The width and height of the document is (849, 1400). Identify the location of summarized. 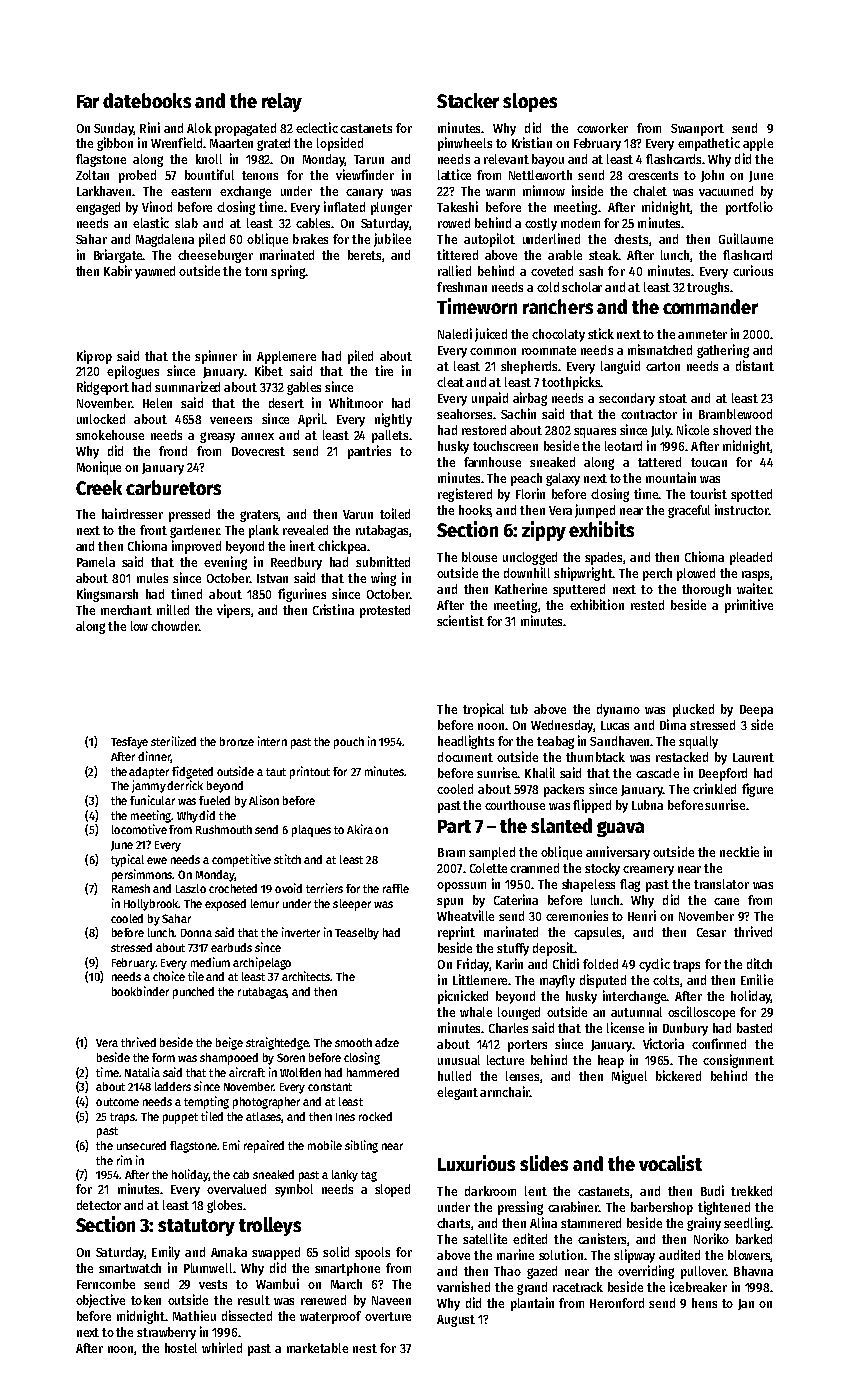
(187, 386).
